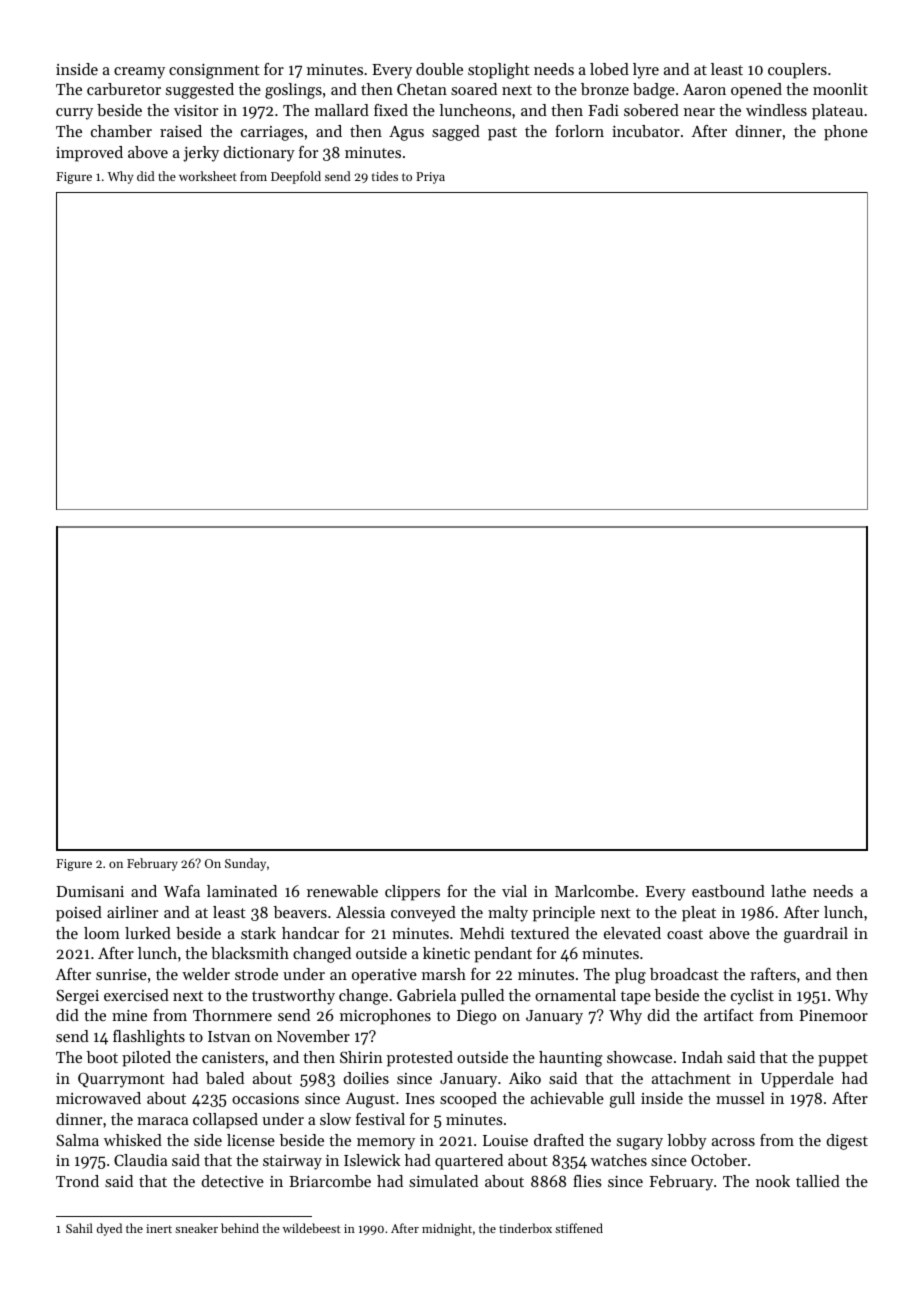  What do you see at coordinates (776, 110) in the screenshot?
I see `windless` at bounding box center [776, 110].
